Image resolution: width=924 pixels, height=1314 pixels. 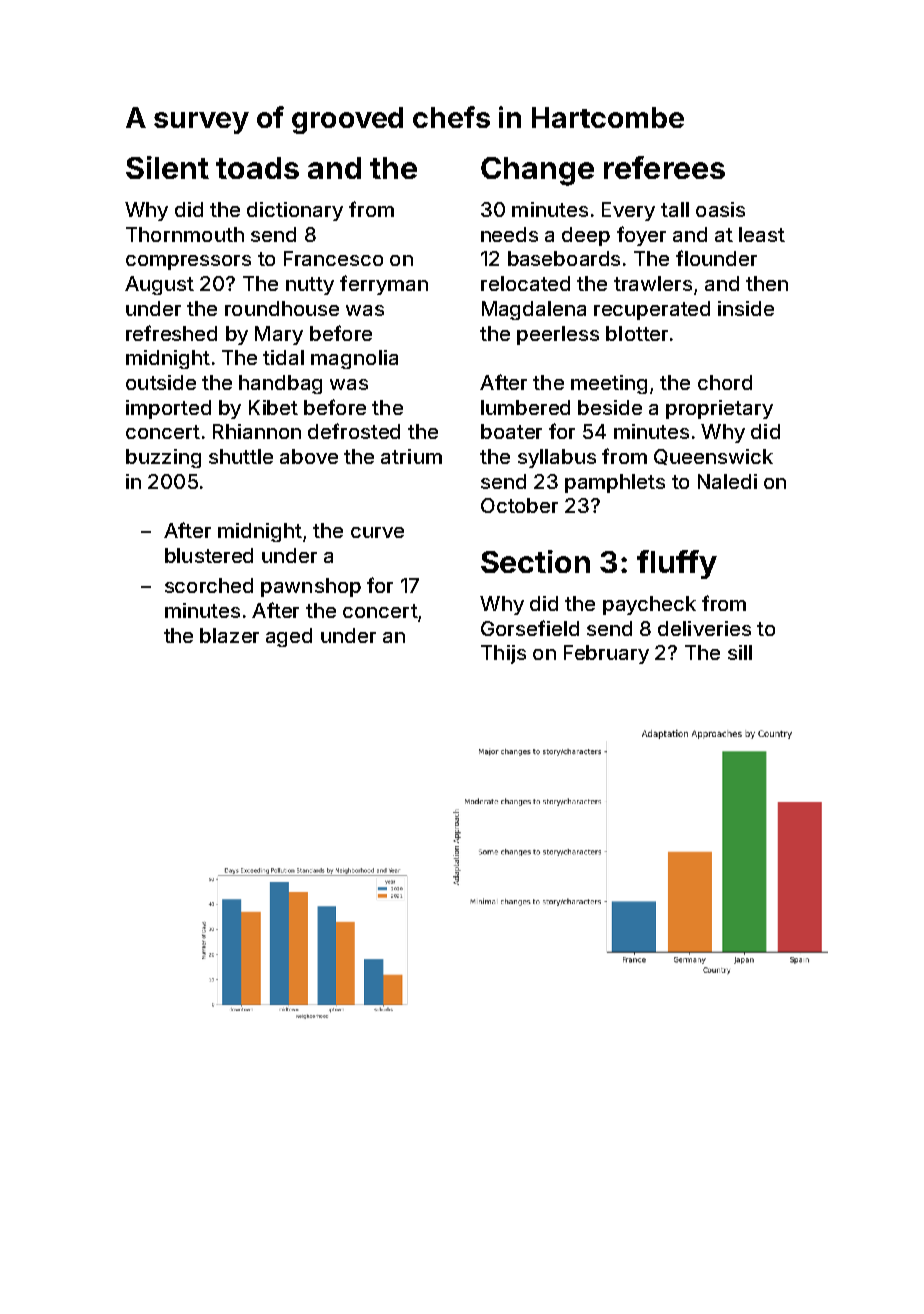 What do you see at coordinates (586, 236) in the image?
I see `deep` at bounding box center [586, 236].
